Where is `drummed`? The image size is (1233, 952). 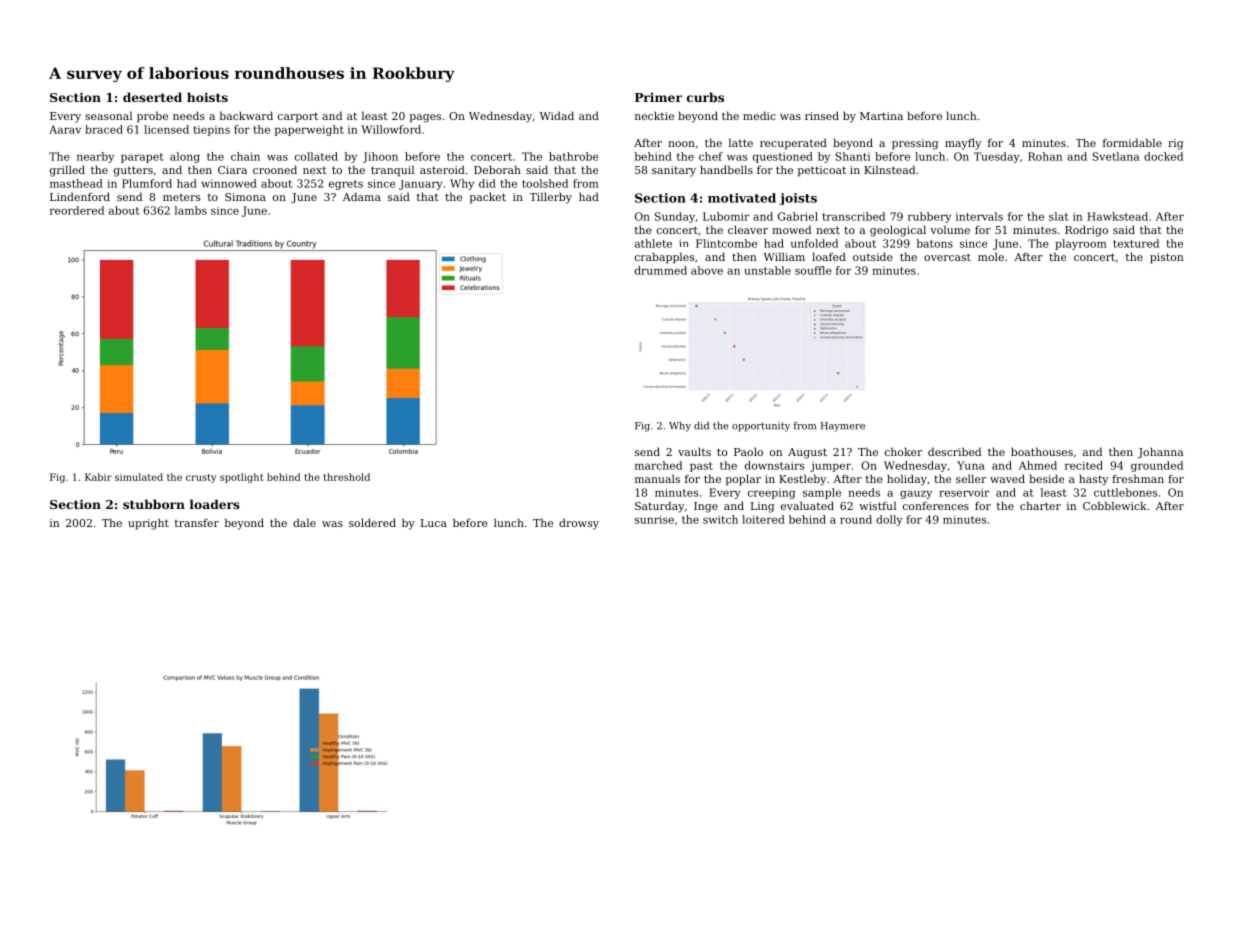
drummed is located at coordinates (661, 270).
